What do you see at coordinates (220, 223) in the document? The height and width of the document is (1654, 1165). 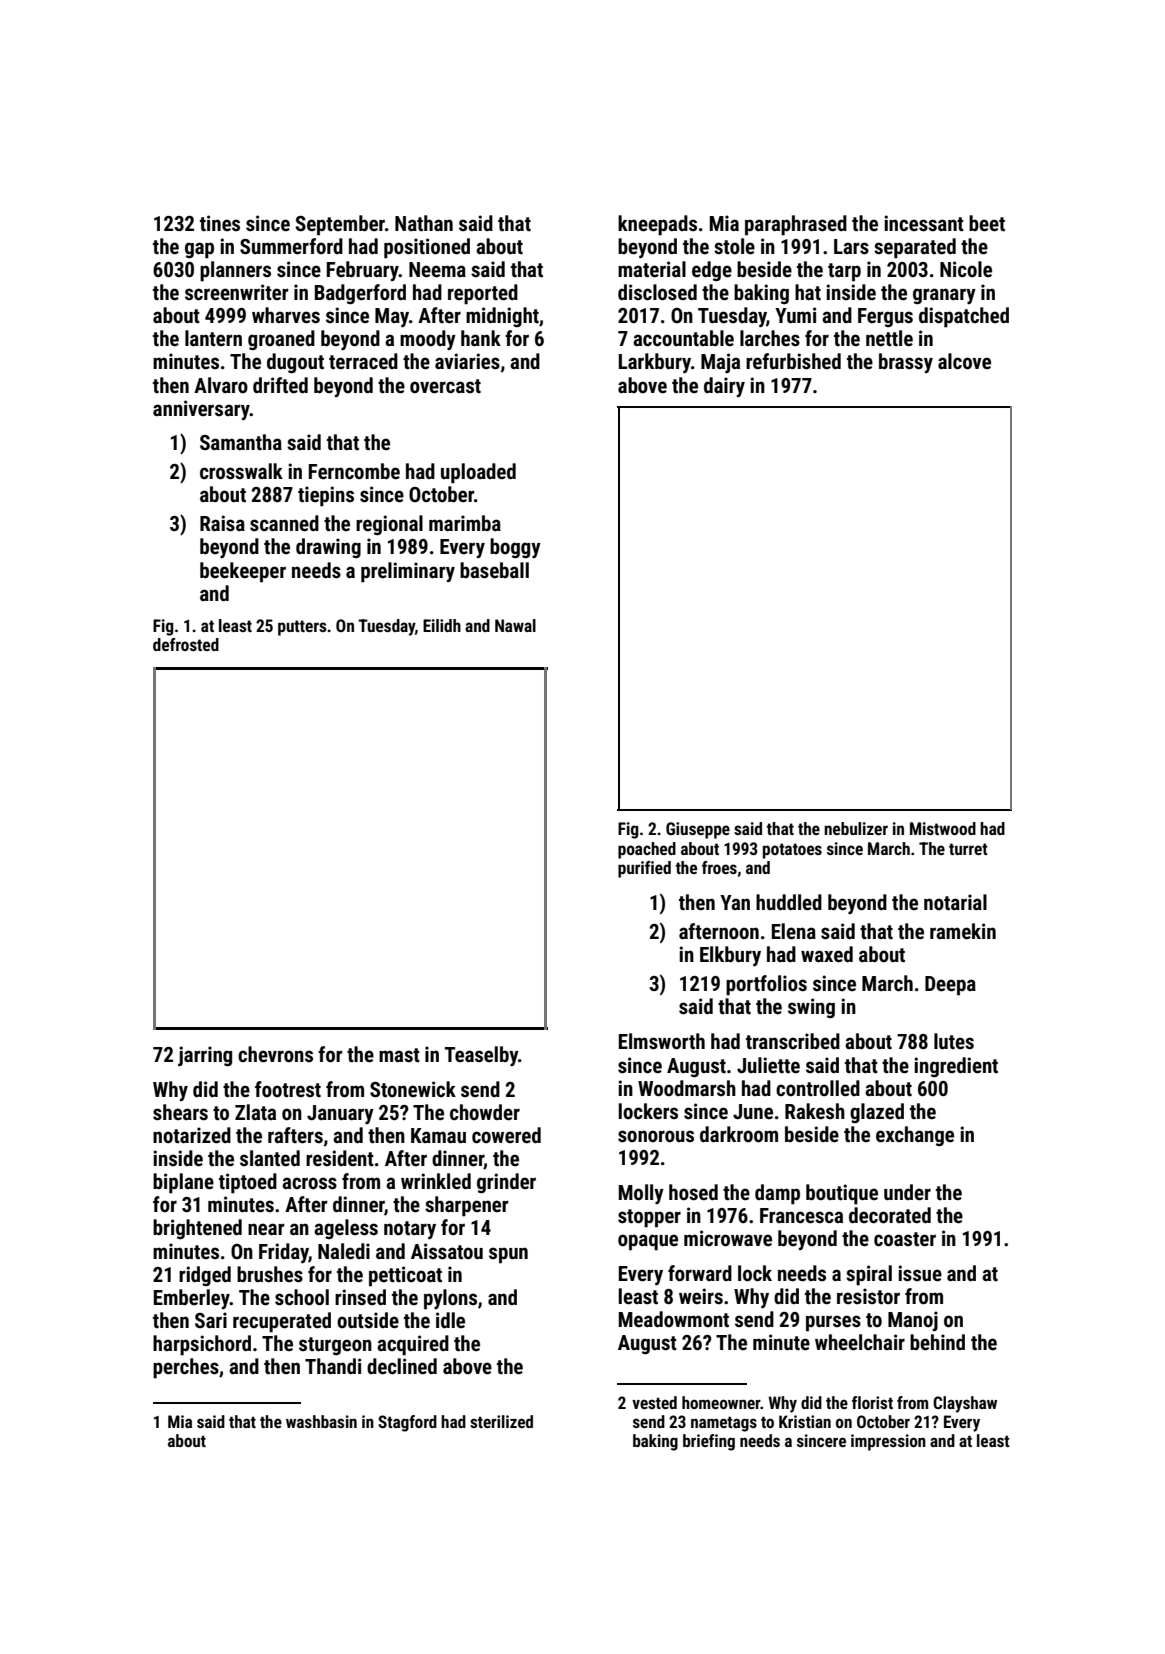 I see `tines` at bounding box center [220, 223].
